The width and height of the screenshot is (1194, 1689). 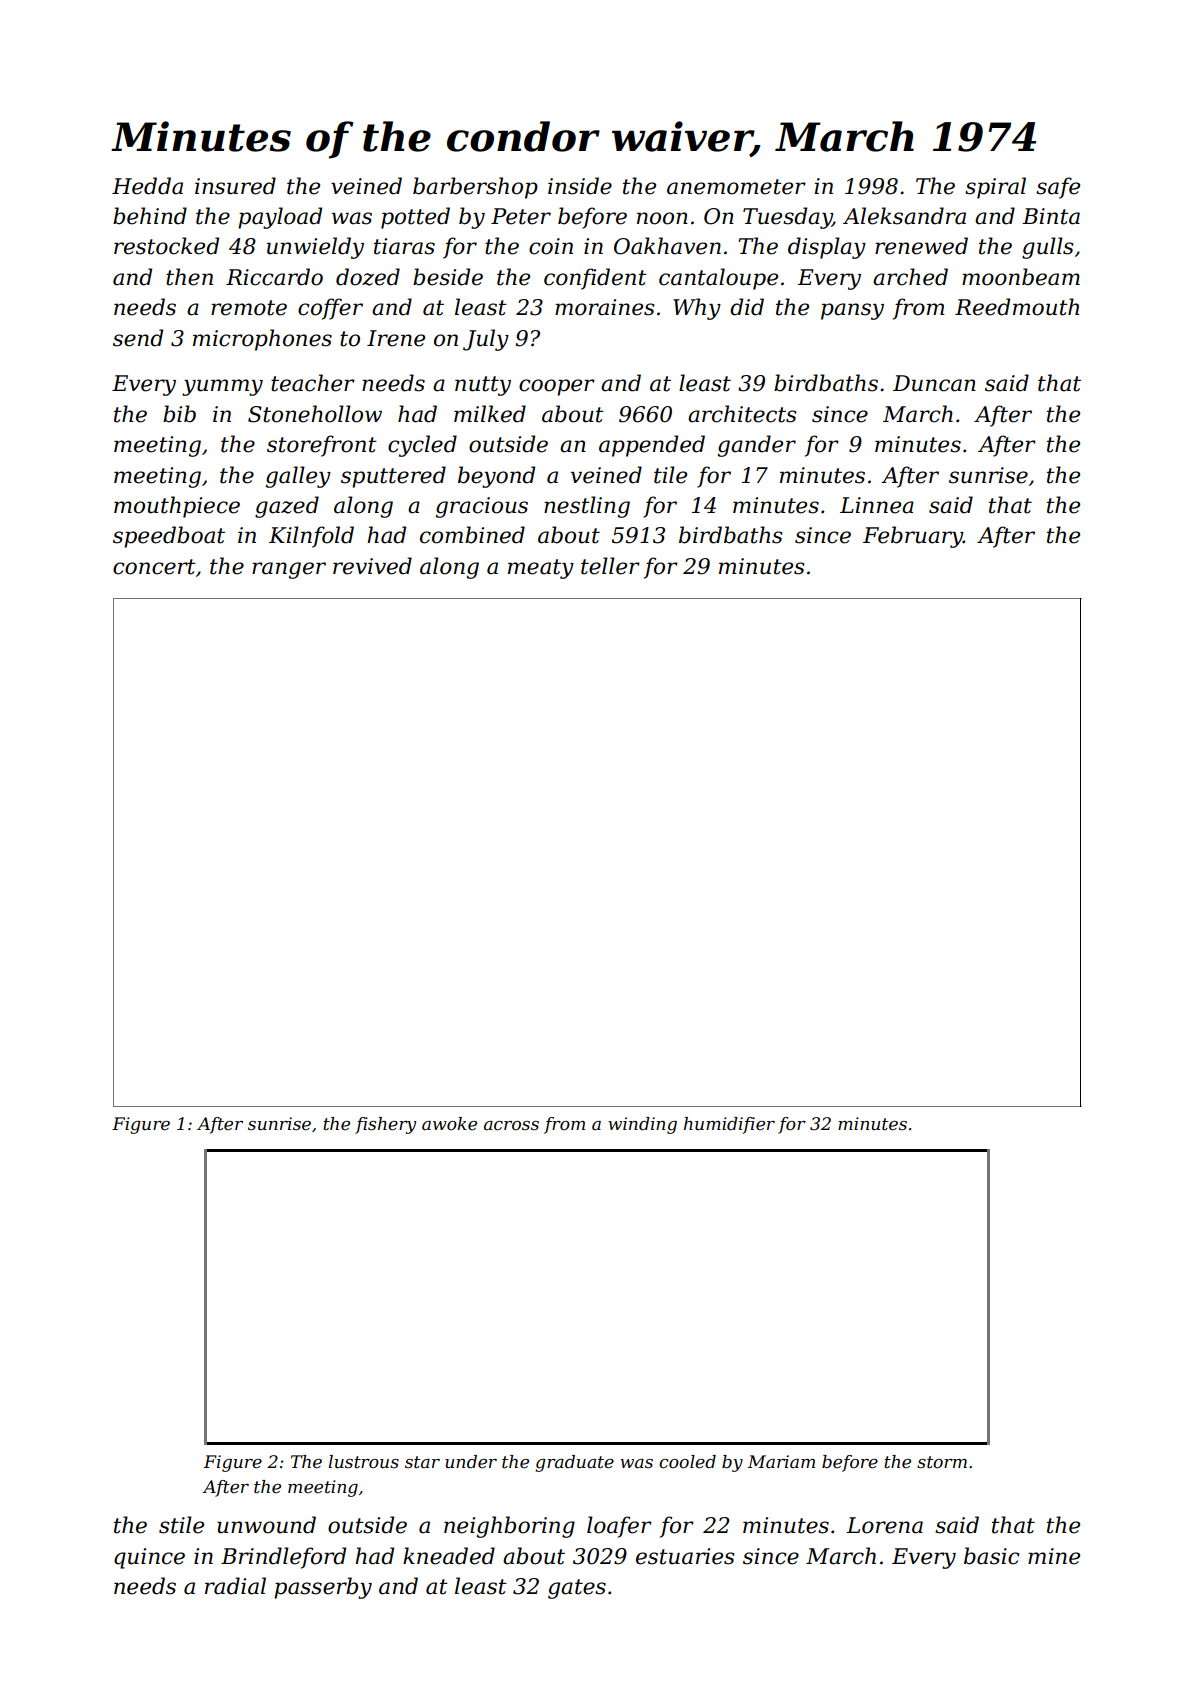 What do you see at coordinates (449, 1123) in the screenshot?
I see `awoke` at bounding box center [449, 1123].
